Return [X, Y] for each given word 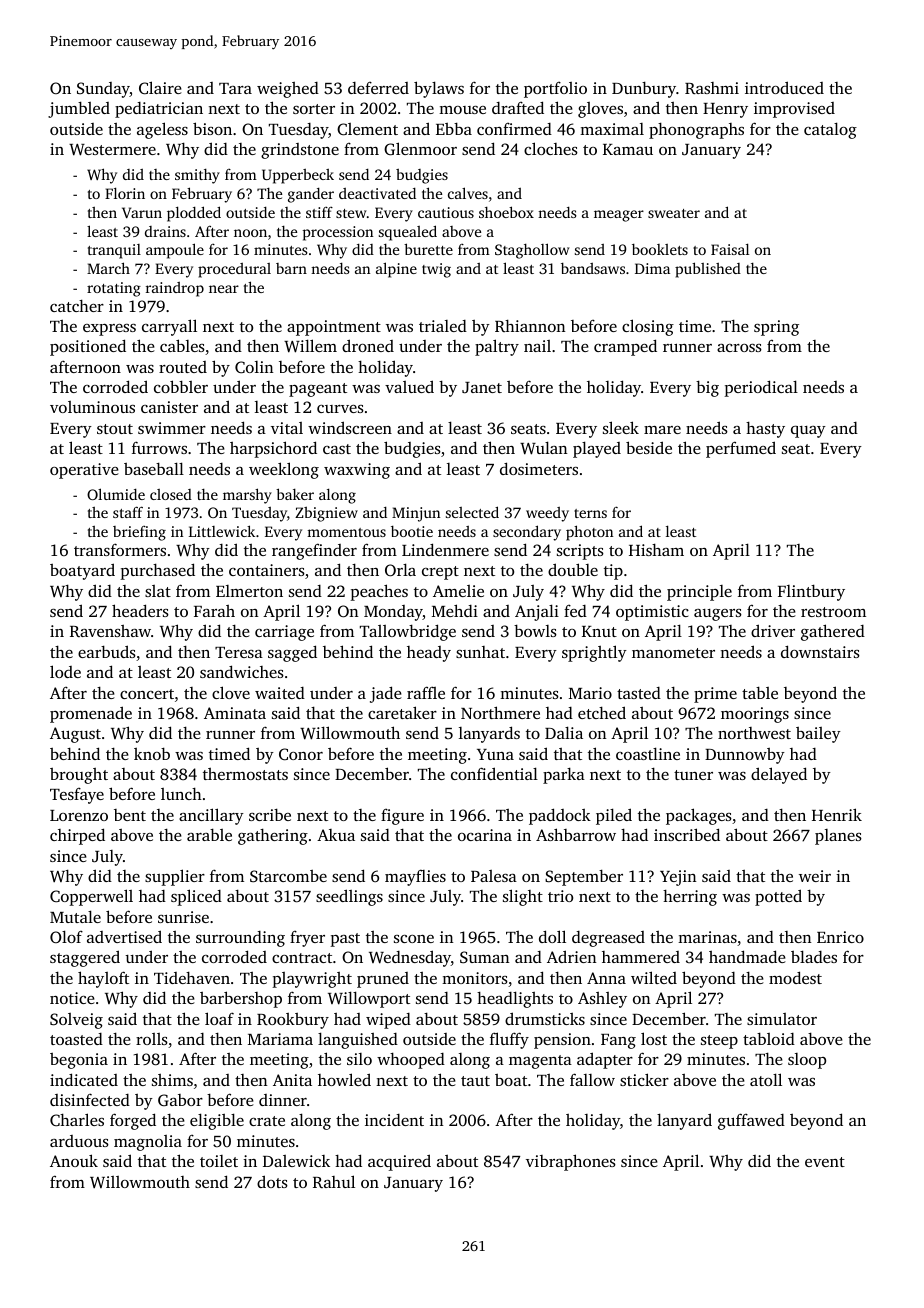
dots [272, 1181]
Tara [235, 88]
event [825, 1162]
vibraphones [571, 1162]
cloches [551, 148]
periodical [761, 388]
